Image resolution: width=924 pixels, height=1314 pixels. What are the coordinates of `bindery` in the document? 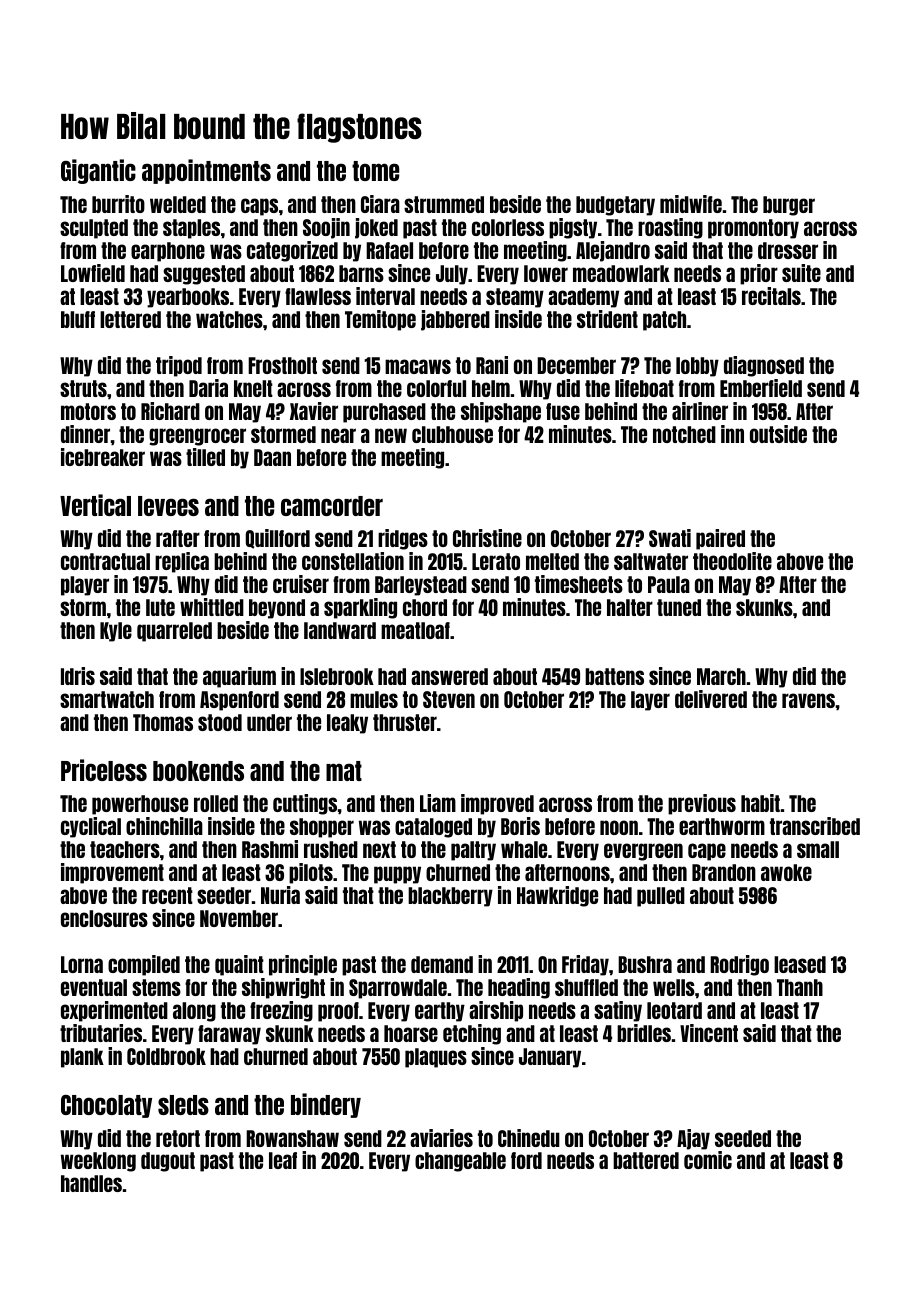 It's located at (326, 1105).
